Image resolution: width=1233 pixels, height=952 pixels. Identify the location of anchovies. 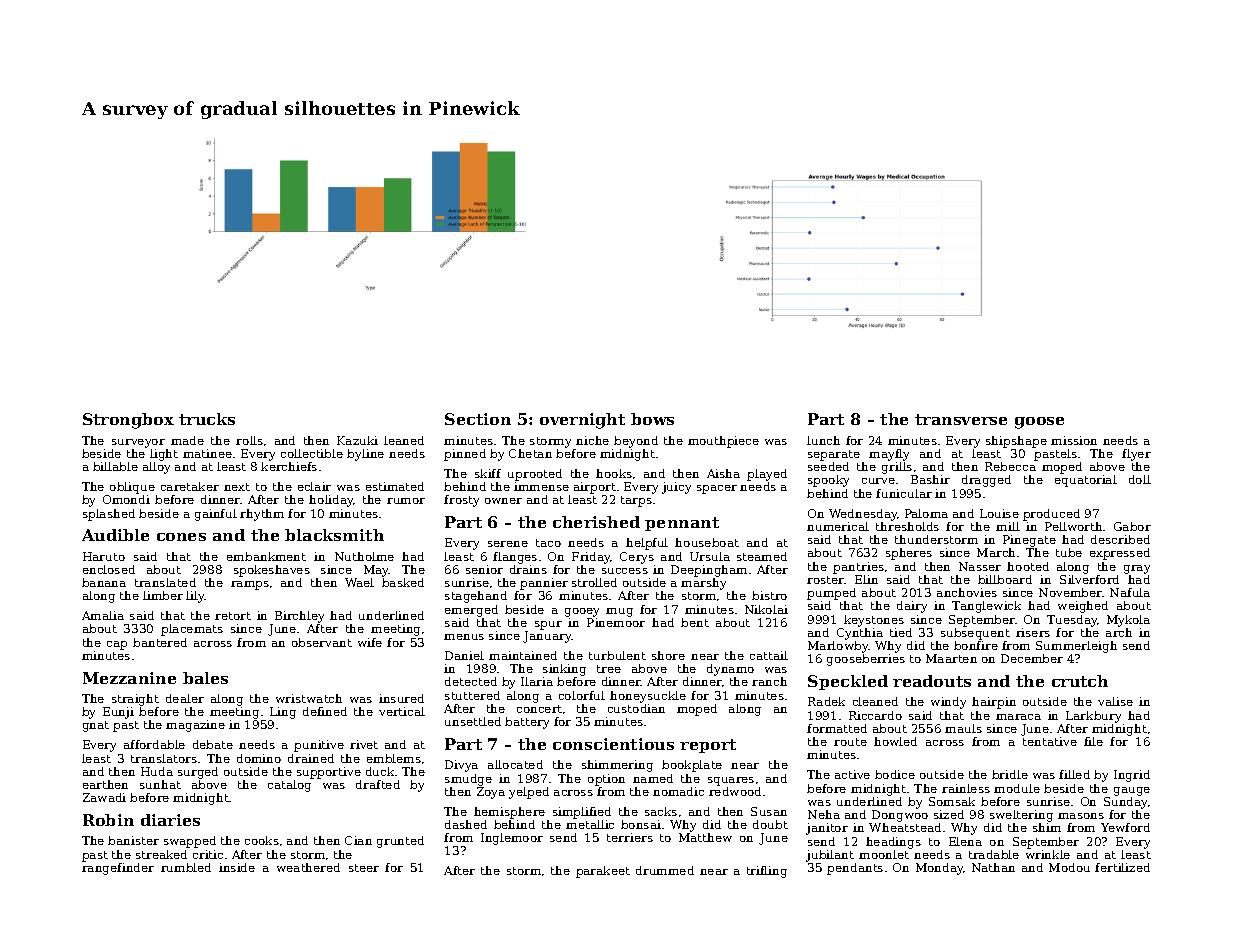
(967, 592).
